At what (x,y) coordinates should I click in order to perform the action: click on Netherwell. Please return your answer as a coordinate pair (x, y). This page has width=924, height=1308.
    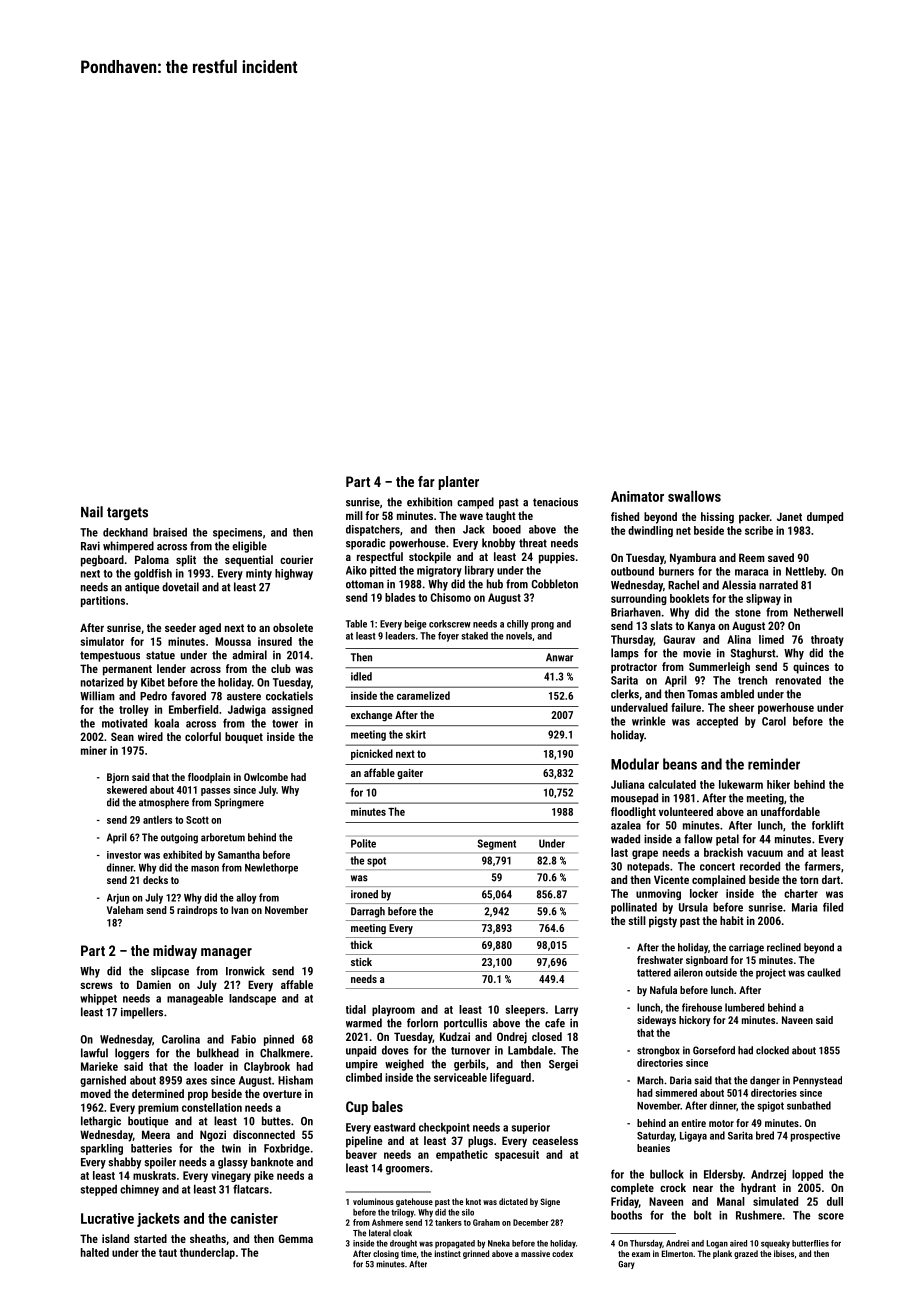
    Looking at the image, I should click on (818, 612).
